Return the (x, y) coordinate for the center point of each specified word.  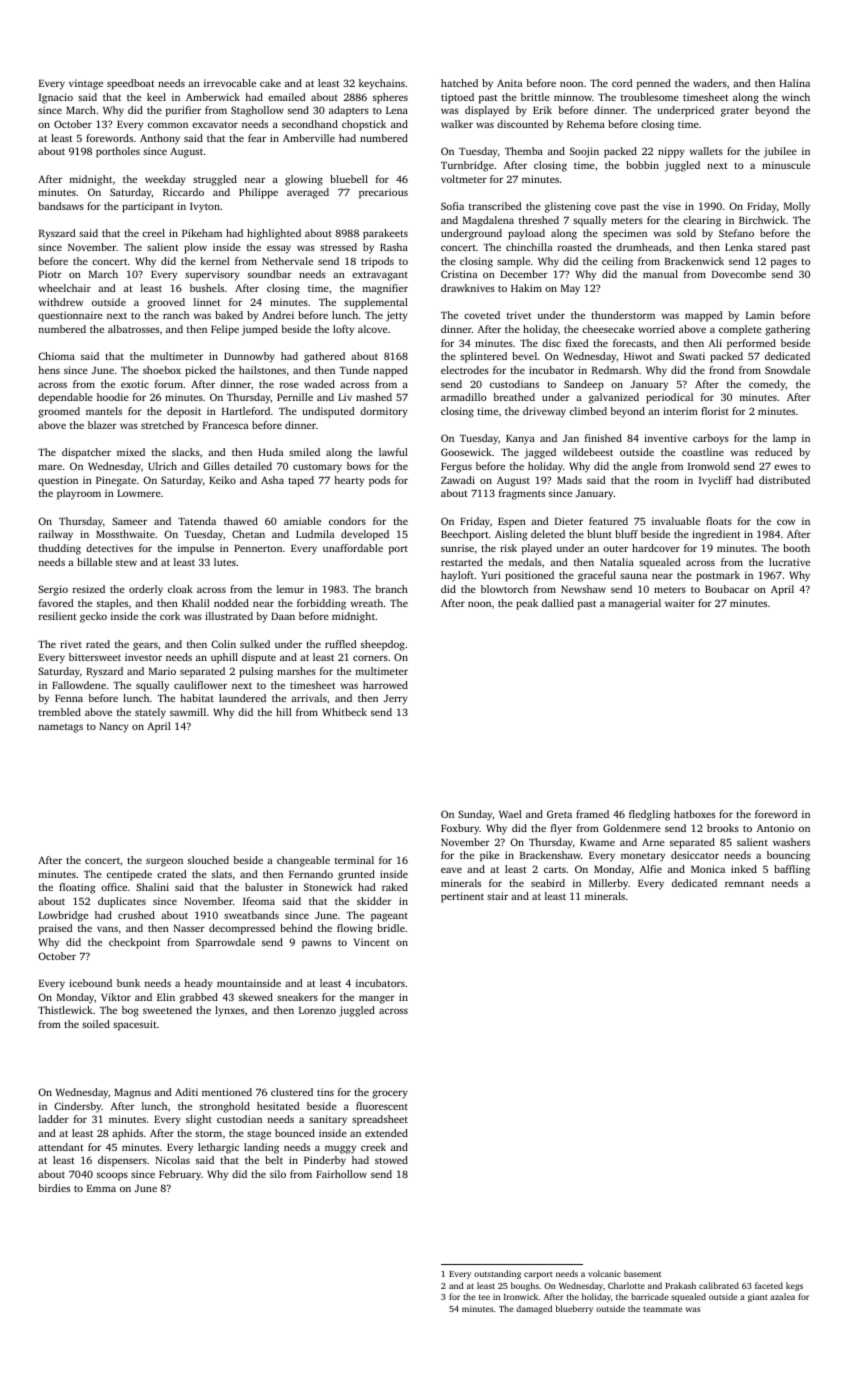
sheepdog (383, 645)
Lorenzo (317, 1010)
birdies (54, 1188)
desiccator (695, 855)
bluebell (349, 179)
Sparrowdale (225, 943)
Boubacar (727, 589)
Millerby (609, 884)
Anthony (160, 139)
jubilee (780, 152)
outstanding (497, 1274)
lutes (225, 562)
